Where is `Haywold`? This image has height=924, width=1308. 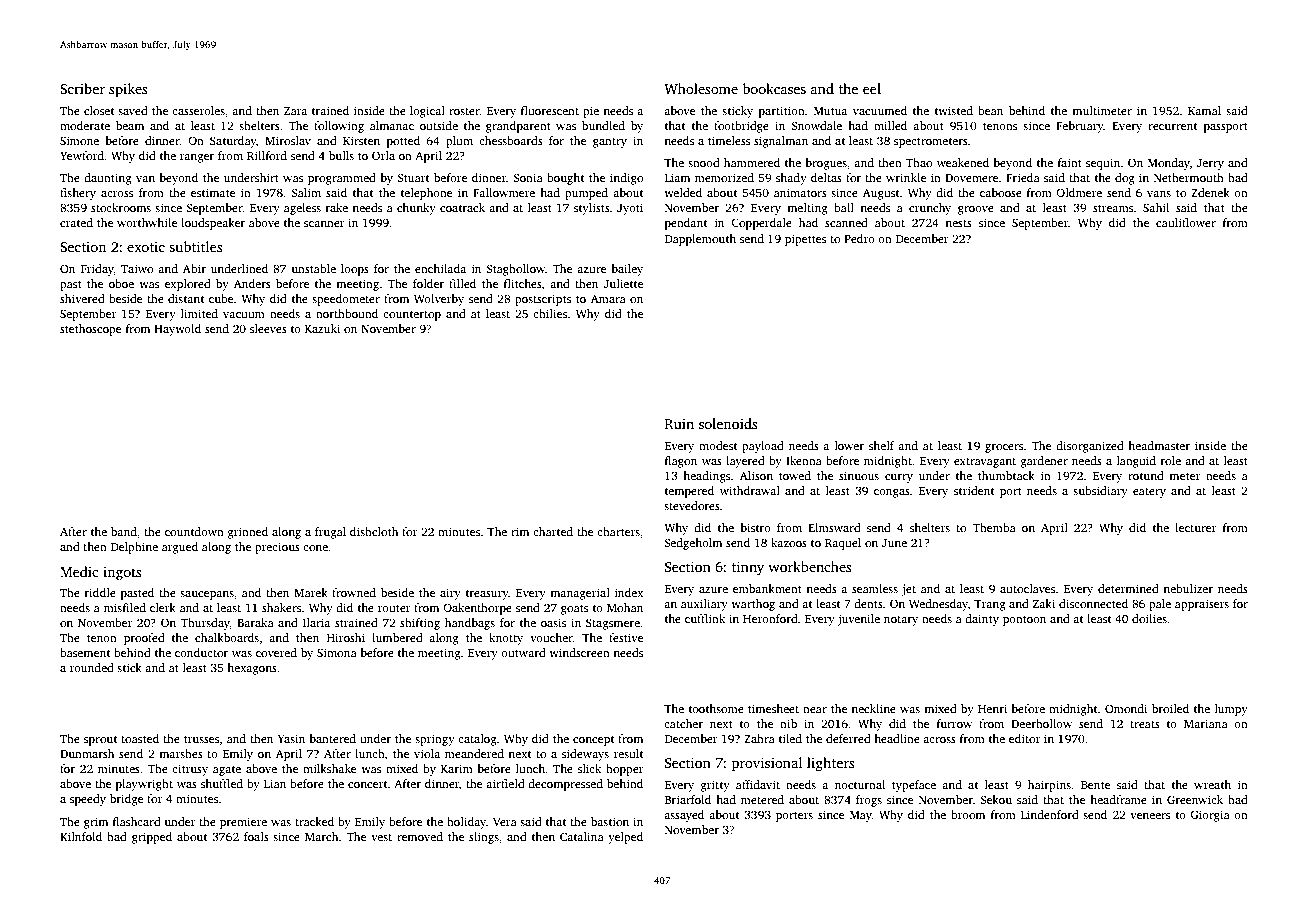 Haywold is located at coordinates (177, 330).
